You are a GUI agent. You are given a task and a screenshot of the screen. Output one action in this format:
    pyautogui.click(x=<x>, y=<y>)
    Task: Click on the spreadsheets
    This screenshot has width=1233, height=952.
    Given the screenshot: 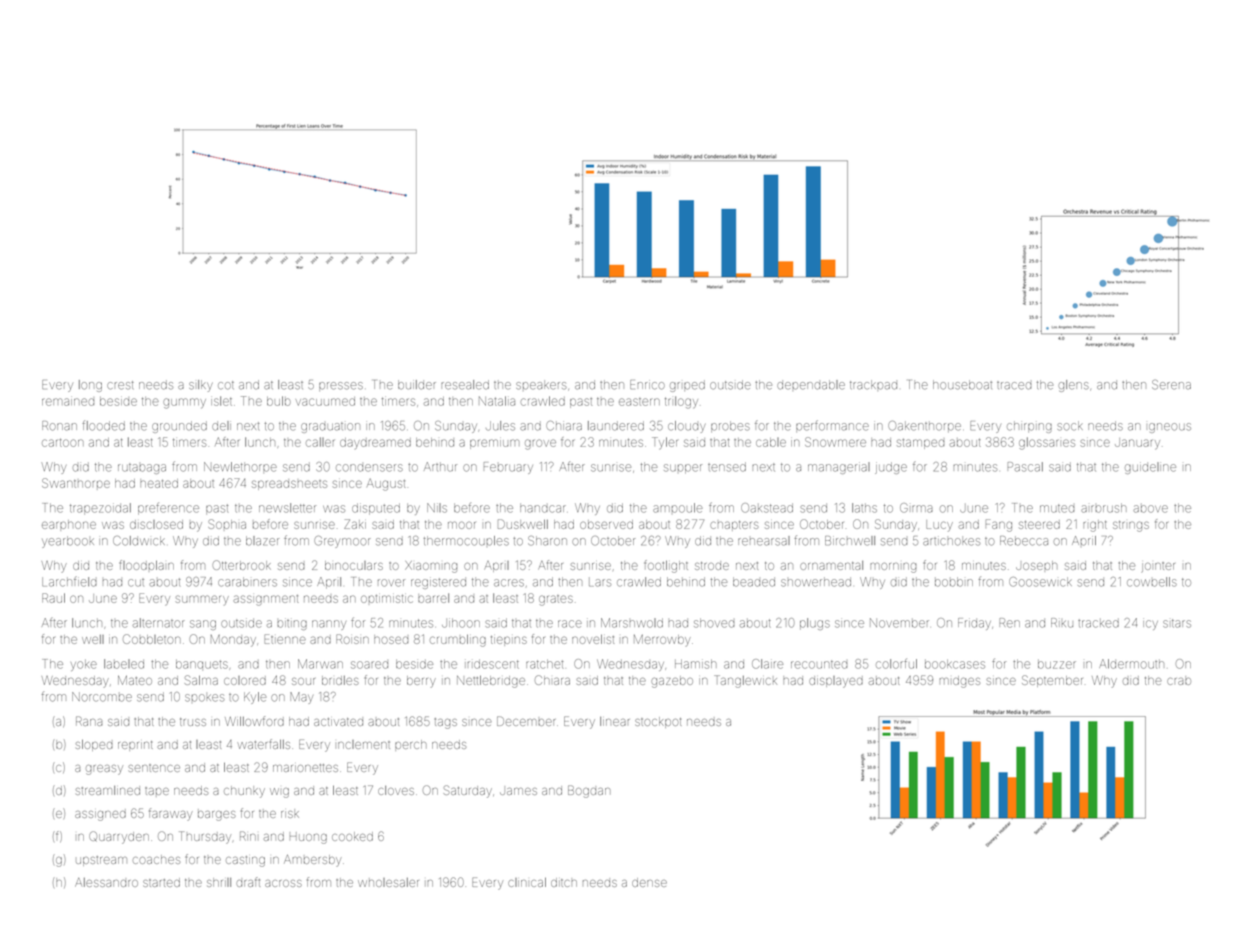 What is the action you would take?
    pyautogui.click(x=289, y=485)
